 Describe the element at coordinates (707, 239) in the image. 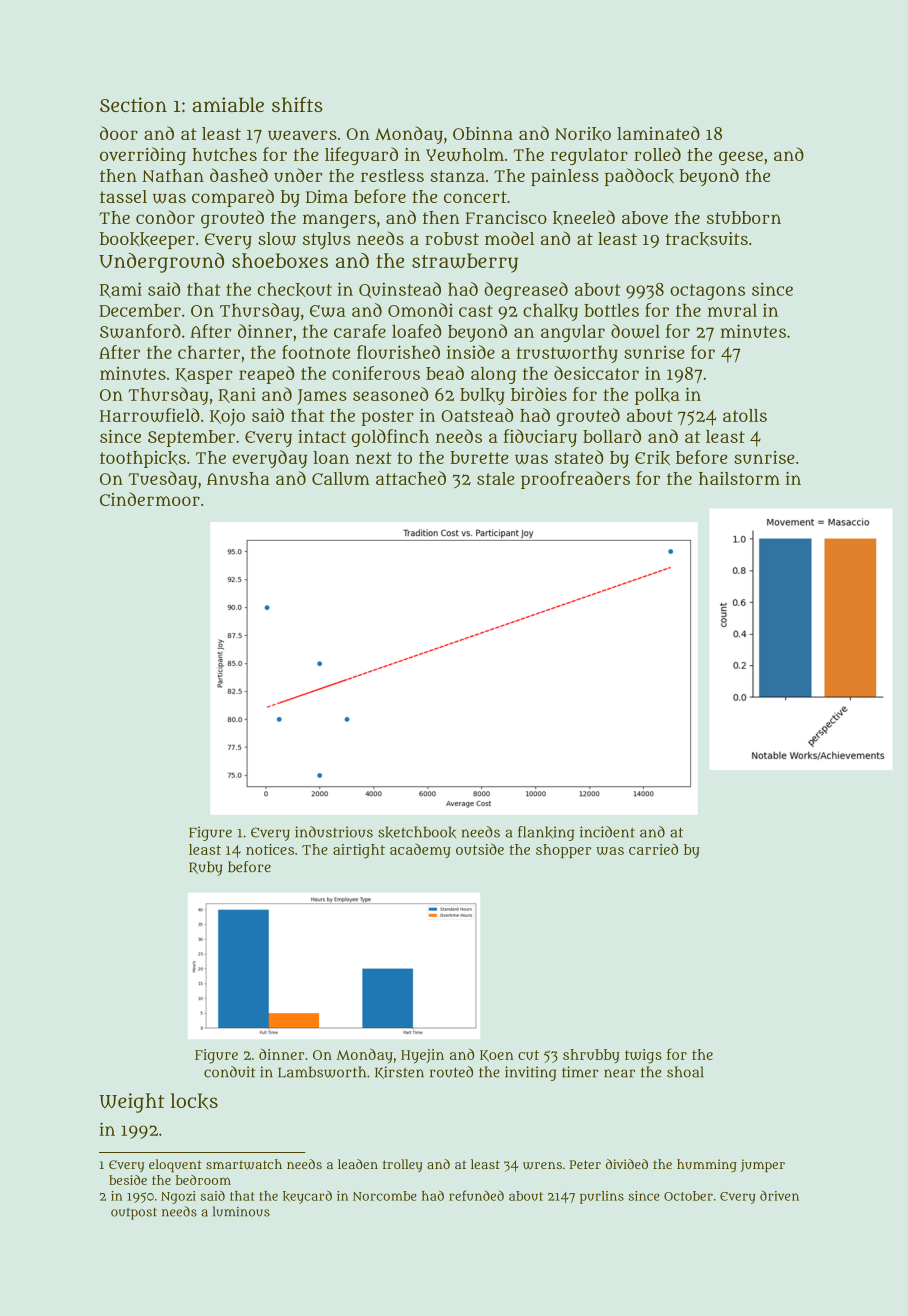

I see `tracksuits` at that location.
